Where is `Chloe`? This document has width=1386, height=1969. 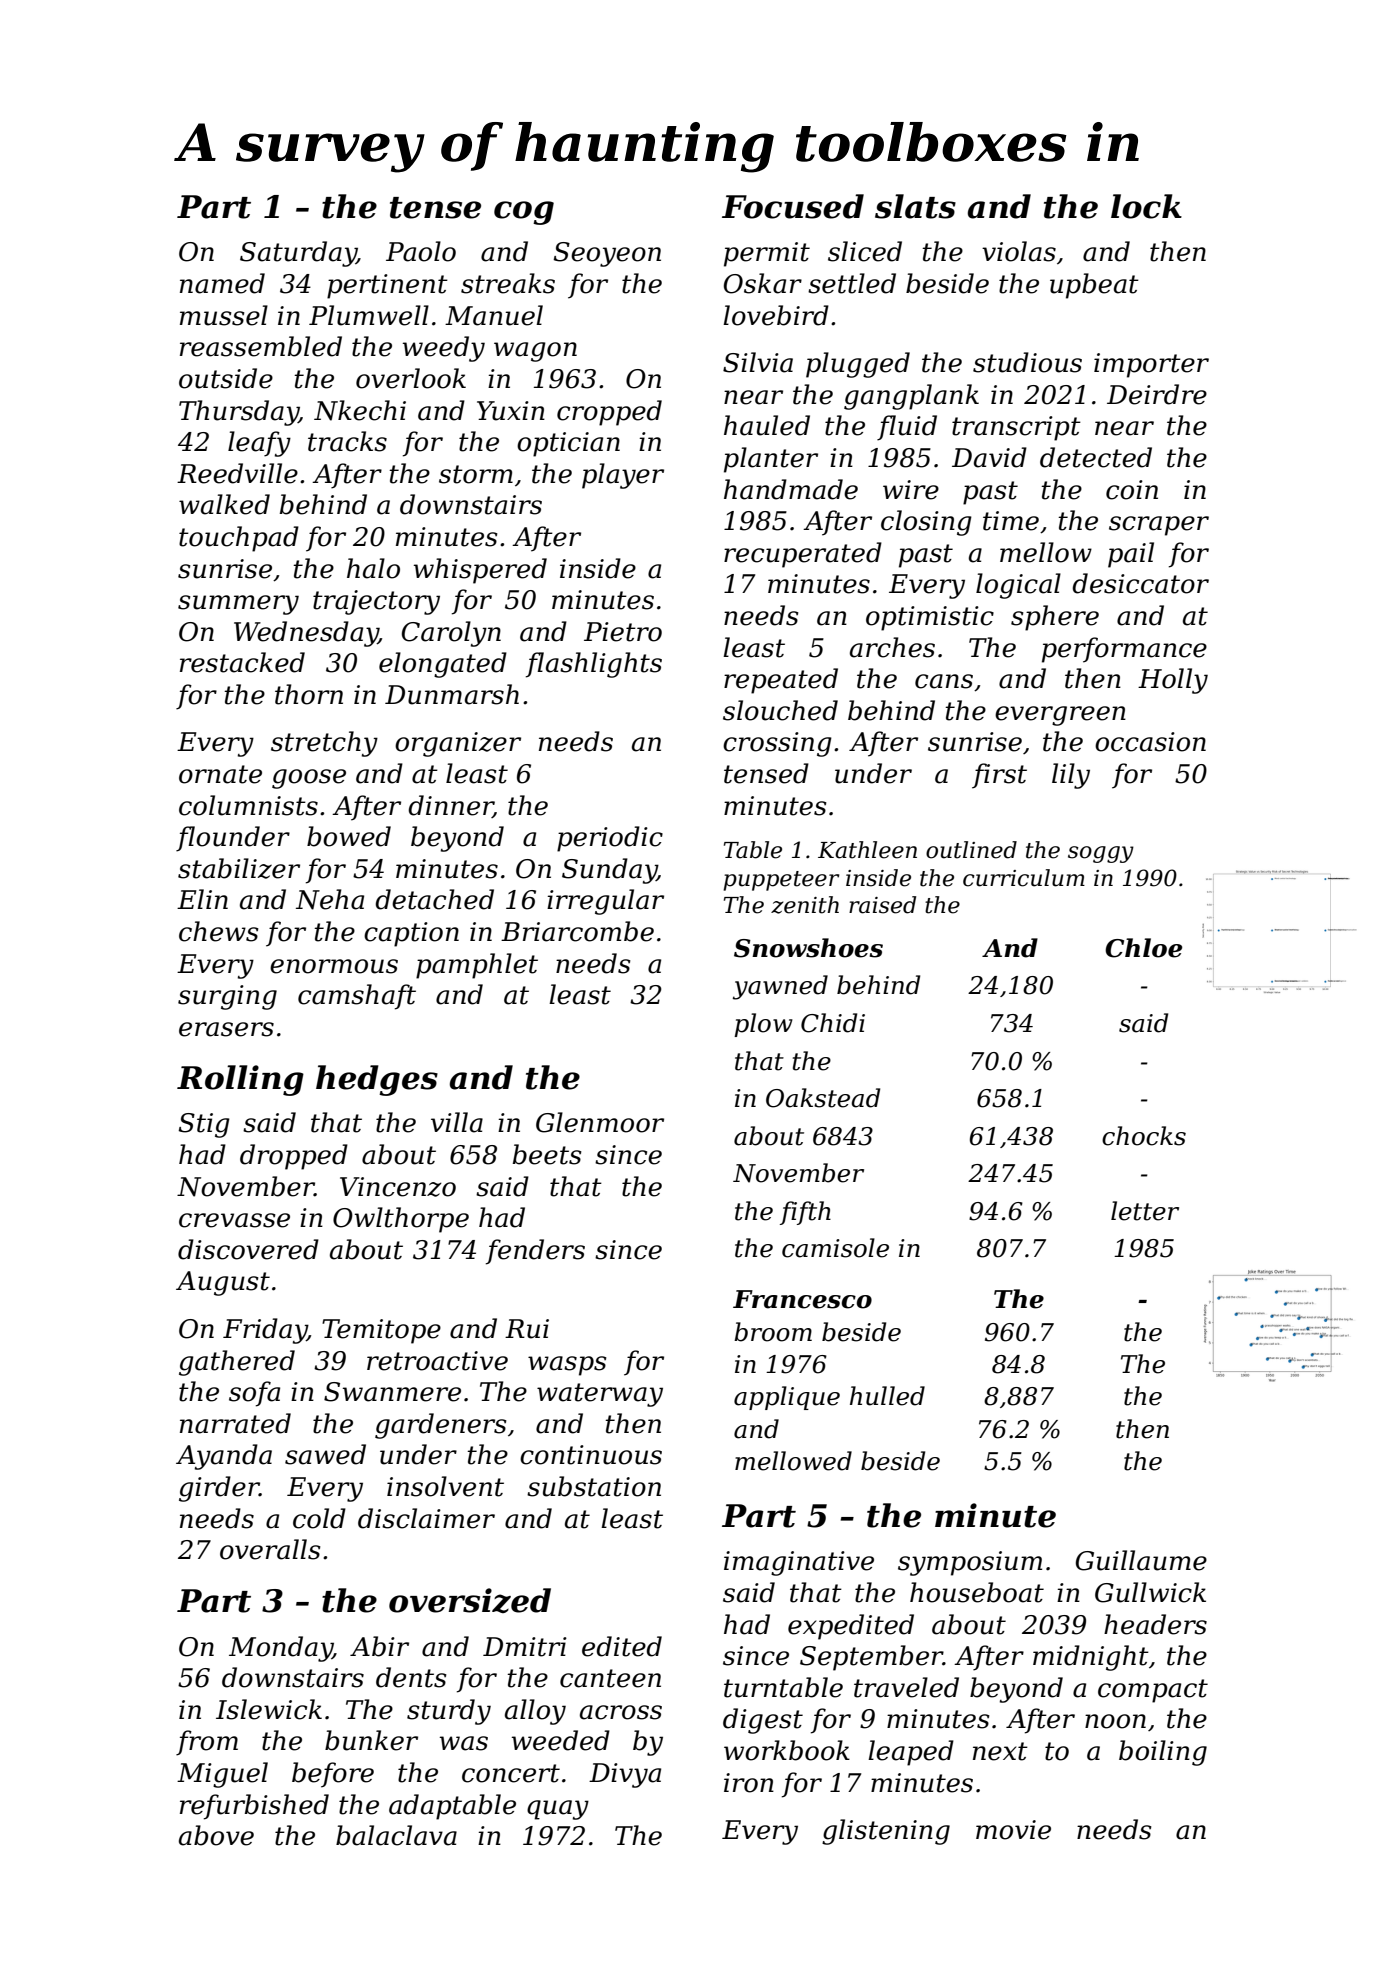
Chloe is located at coordinates (1143, 948).
